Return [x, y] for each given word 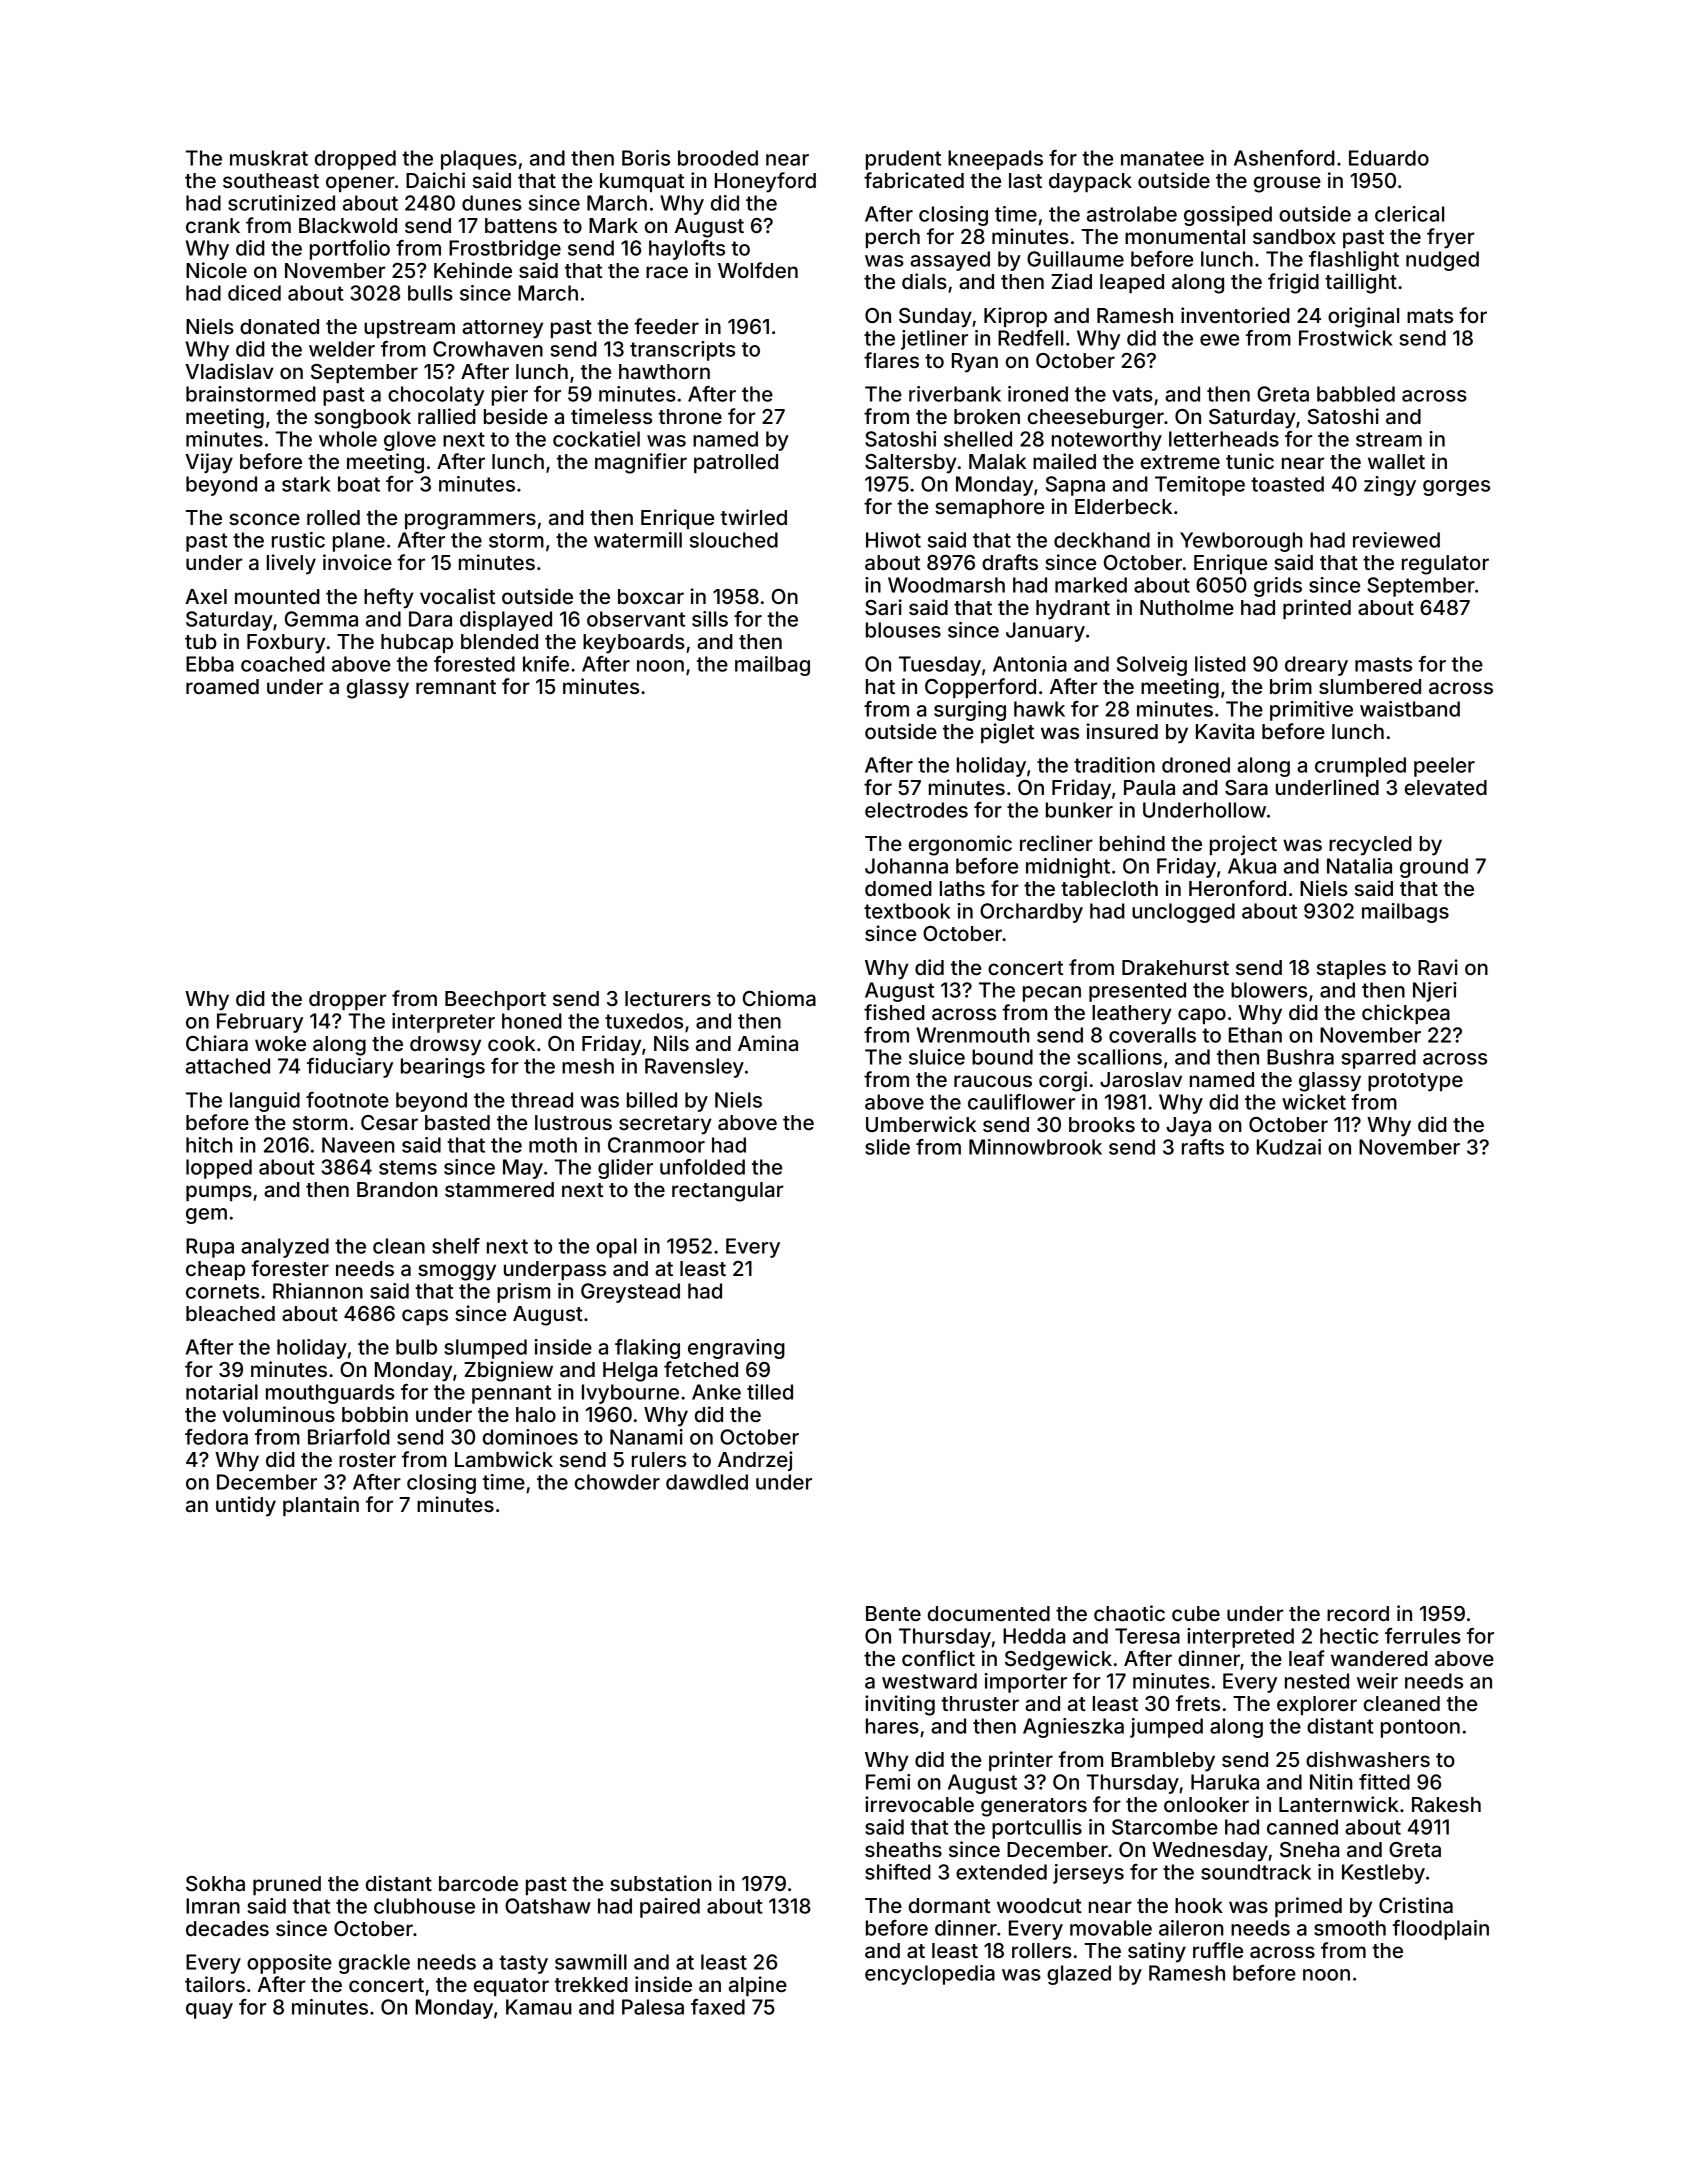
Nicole [216, 270]
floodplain [1440, 1930]
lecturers [668, 998]
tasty [523, 1964]
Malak [997, 461]
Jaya [1188, 1127]
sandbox [1294, 236]
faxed [718, 2007]
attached [228, 1066]
